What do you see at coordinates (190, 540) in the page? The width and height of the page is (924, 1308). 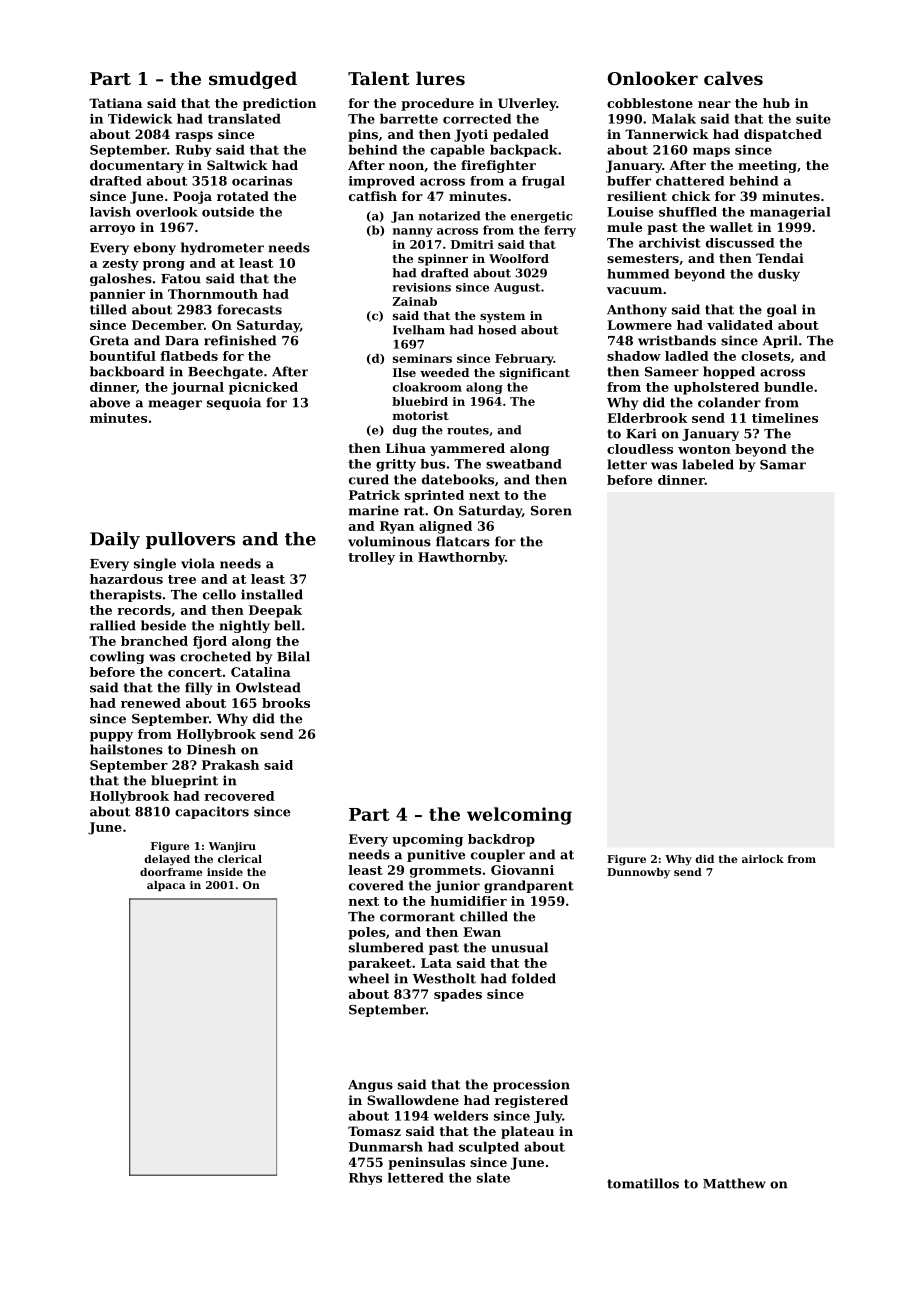 I see `pullovers` at bounding box center [190, 540].
